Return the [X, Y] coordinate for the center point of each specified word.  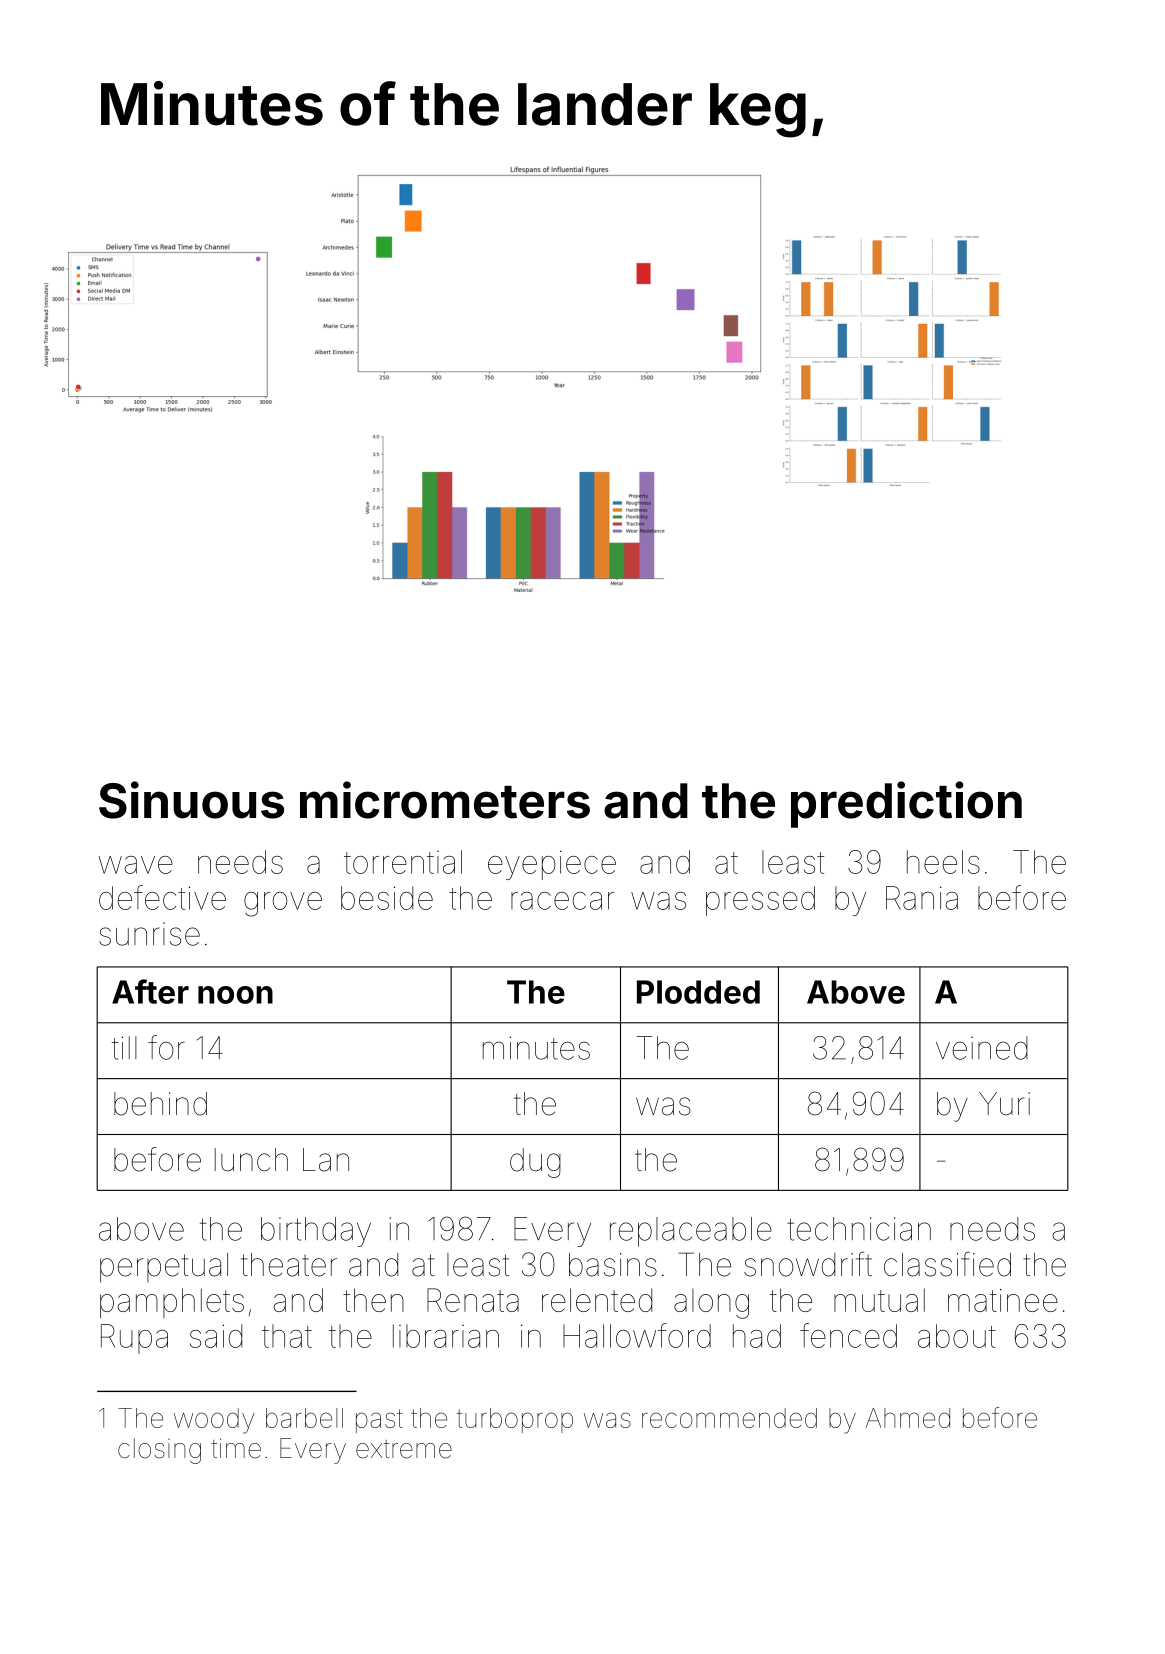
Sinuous [191, 800]
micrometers [445, 800]
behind [160, 1104]
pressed [760, 901]
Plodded [698, 992]
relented [597, 1300]
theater [289, 1265]
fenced [848, 1335]
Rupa [134, 1339]
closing [159, 1451]
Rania [922, 898]
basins [613, 1265]
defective [162, 897]
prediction [906, 804]
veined [982, 1048]
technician [859, 1229]
